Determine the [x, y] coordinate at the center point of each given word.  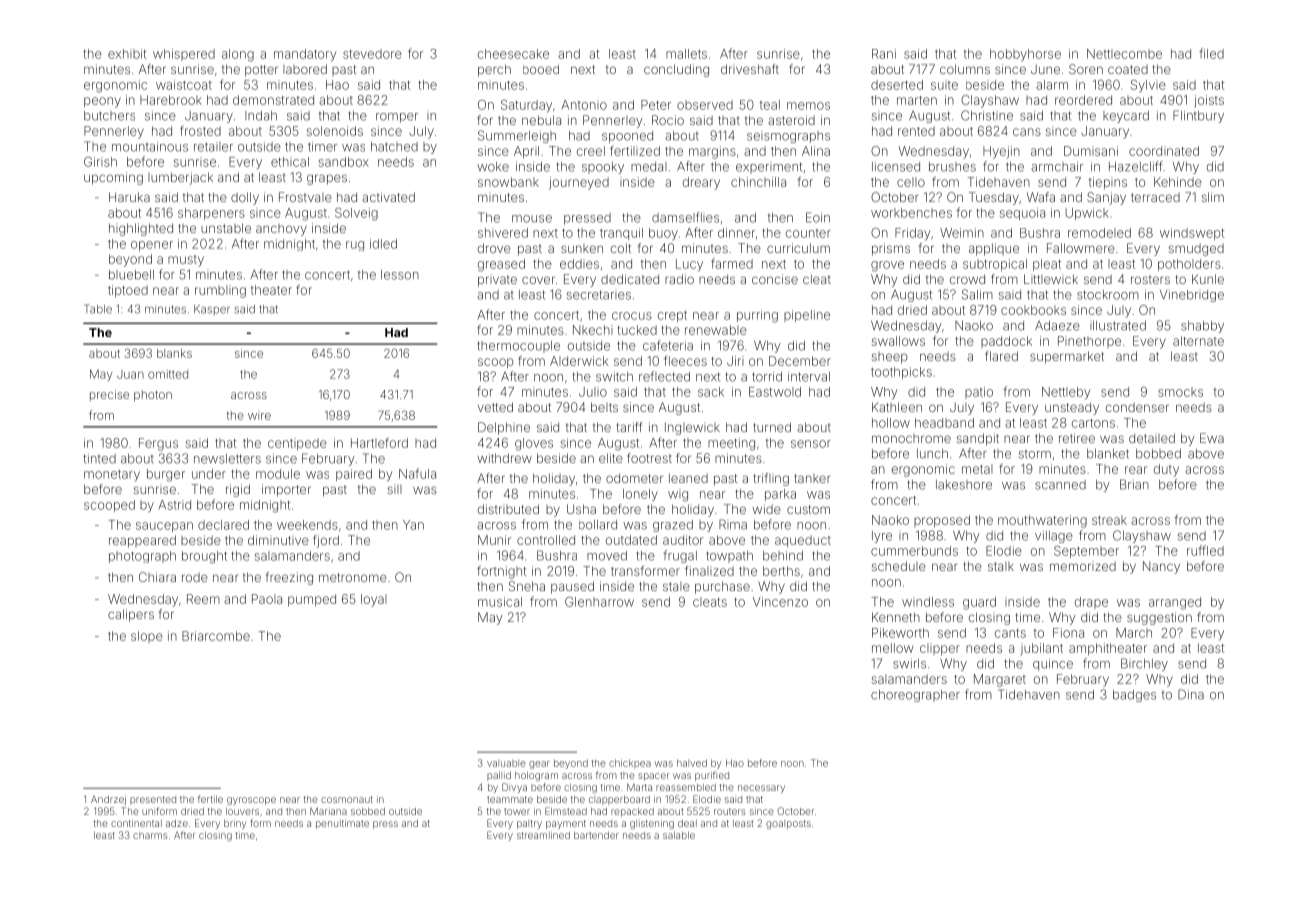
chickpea [630, 764]
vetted [495, 407]
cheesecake [513, 54]
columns [965, 69]
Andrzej [108, 800]
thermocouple [518, 347]
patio [979, 393]
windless [928, 602]
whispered [184, 55]
